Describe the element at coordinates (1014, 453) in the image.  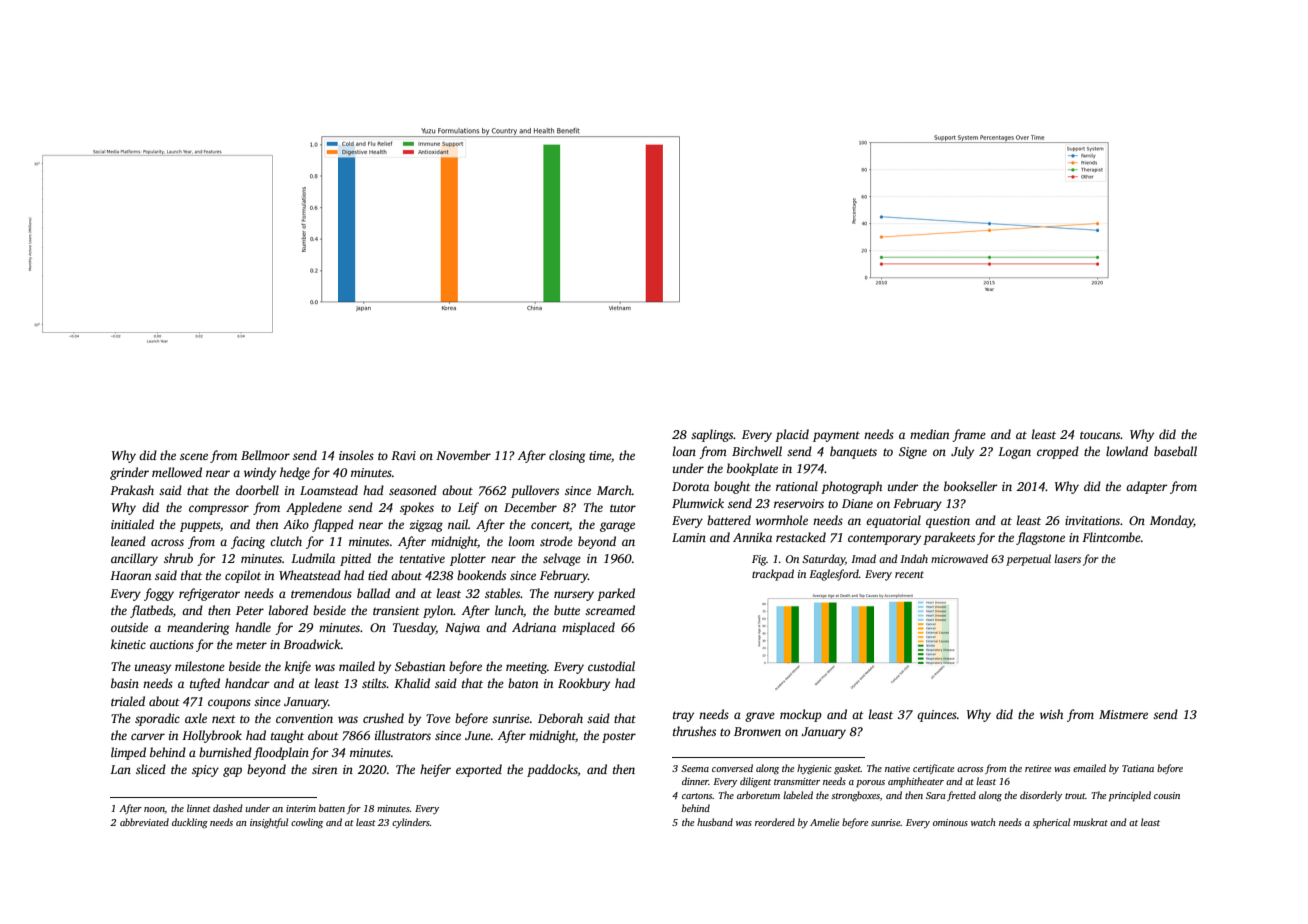
I see `Logan` at that location.
